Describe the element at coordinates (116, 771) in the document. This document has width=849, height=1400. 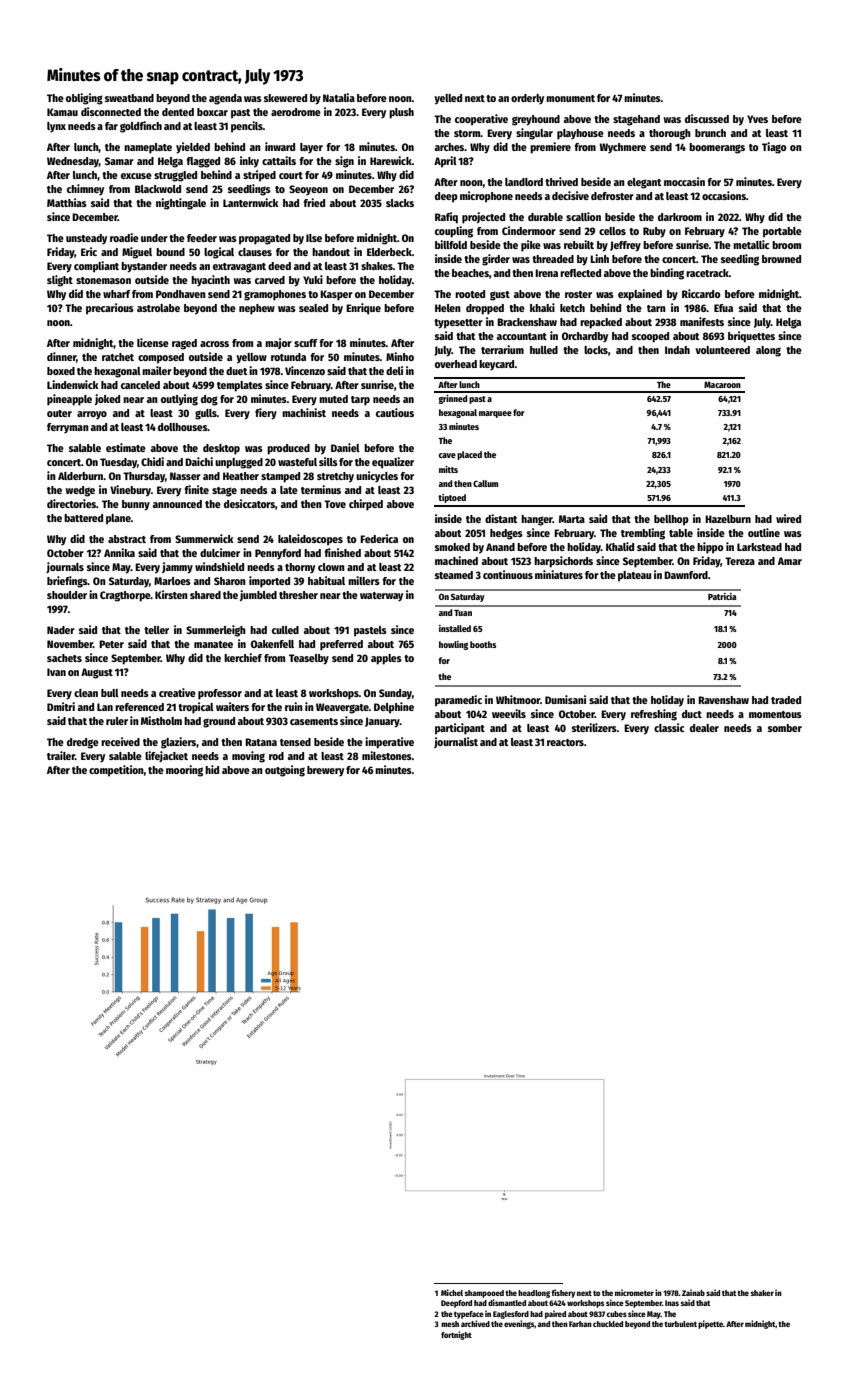
I see `competition` at that location.
